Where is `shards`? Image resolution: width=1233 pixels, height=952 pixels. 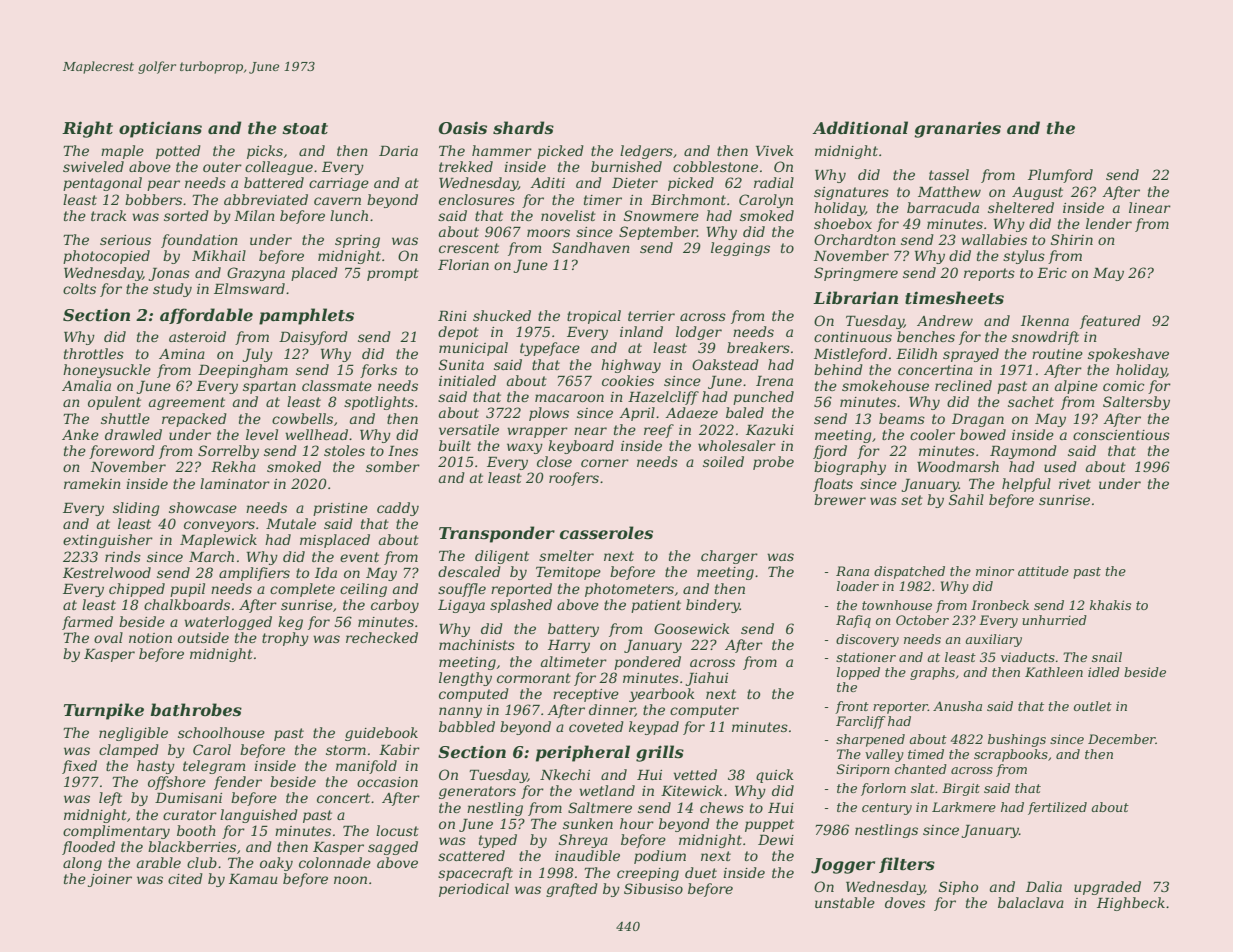
shards is located at coordinates (523, 127).
